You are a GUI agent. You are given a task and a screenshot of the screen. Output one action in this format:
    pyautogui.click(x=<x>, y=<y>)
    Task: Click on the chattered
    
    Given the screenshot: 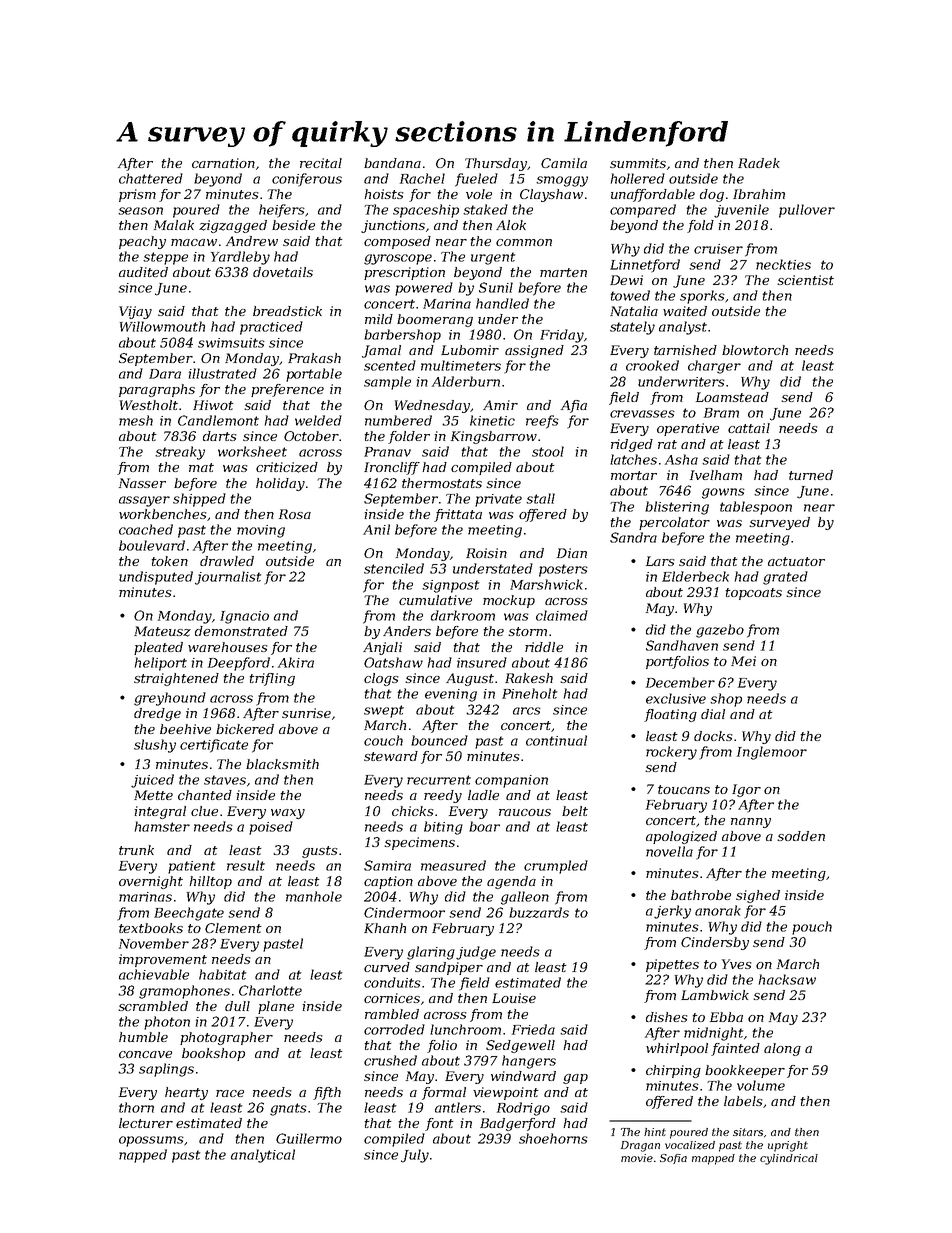 What is the action you would take?
    pyautogui.click(x=151, y=178)
